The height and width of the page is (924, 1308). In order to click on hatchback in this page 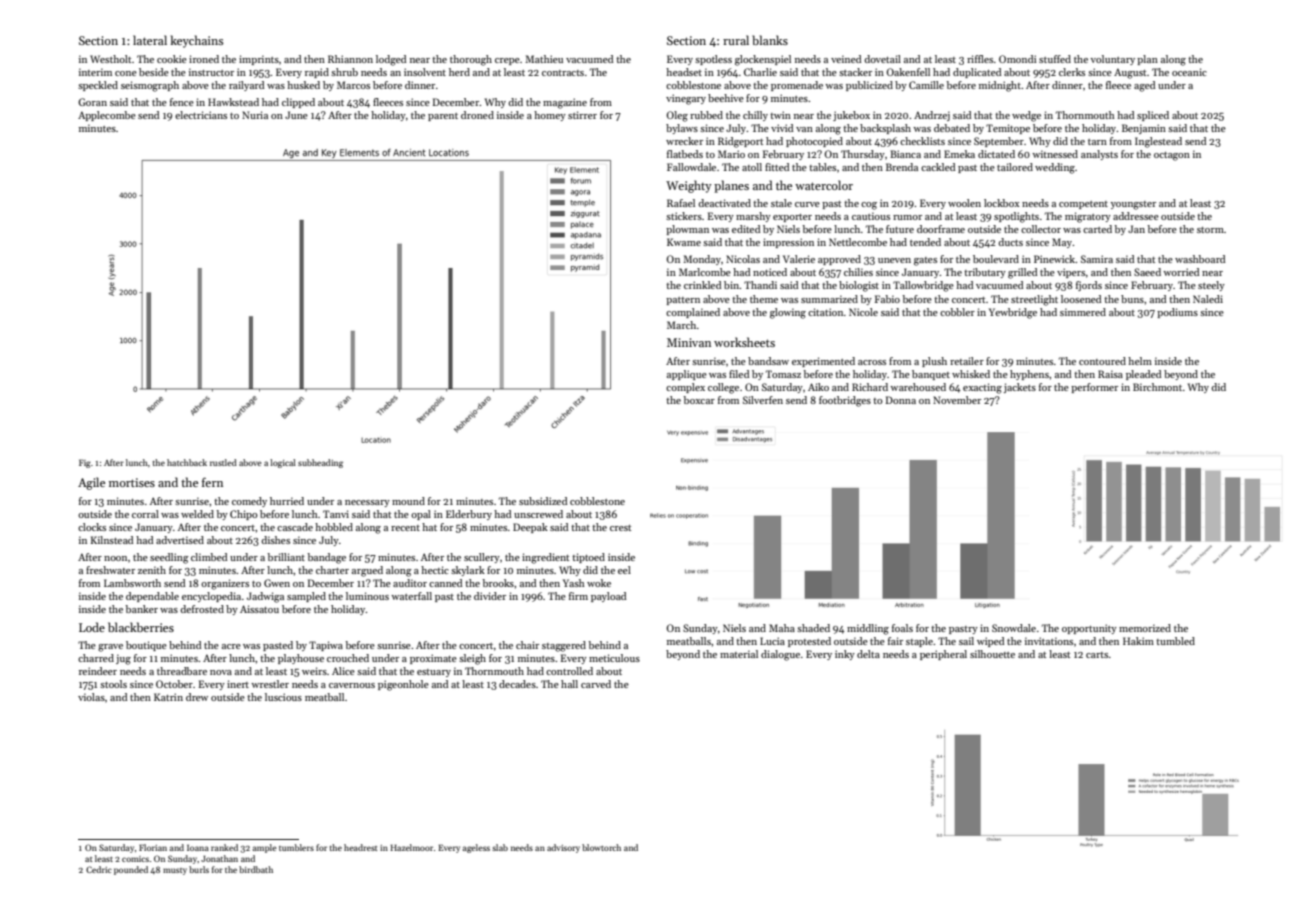, I will do `click(187, 462)`.
